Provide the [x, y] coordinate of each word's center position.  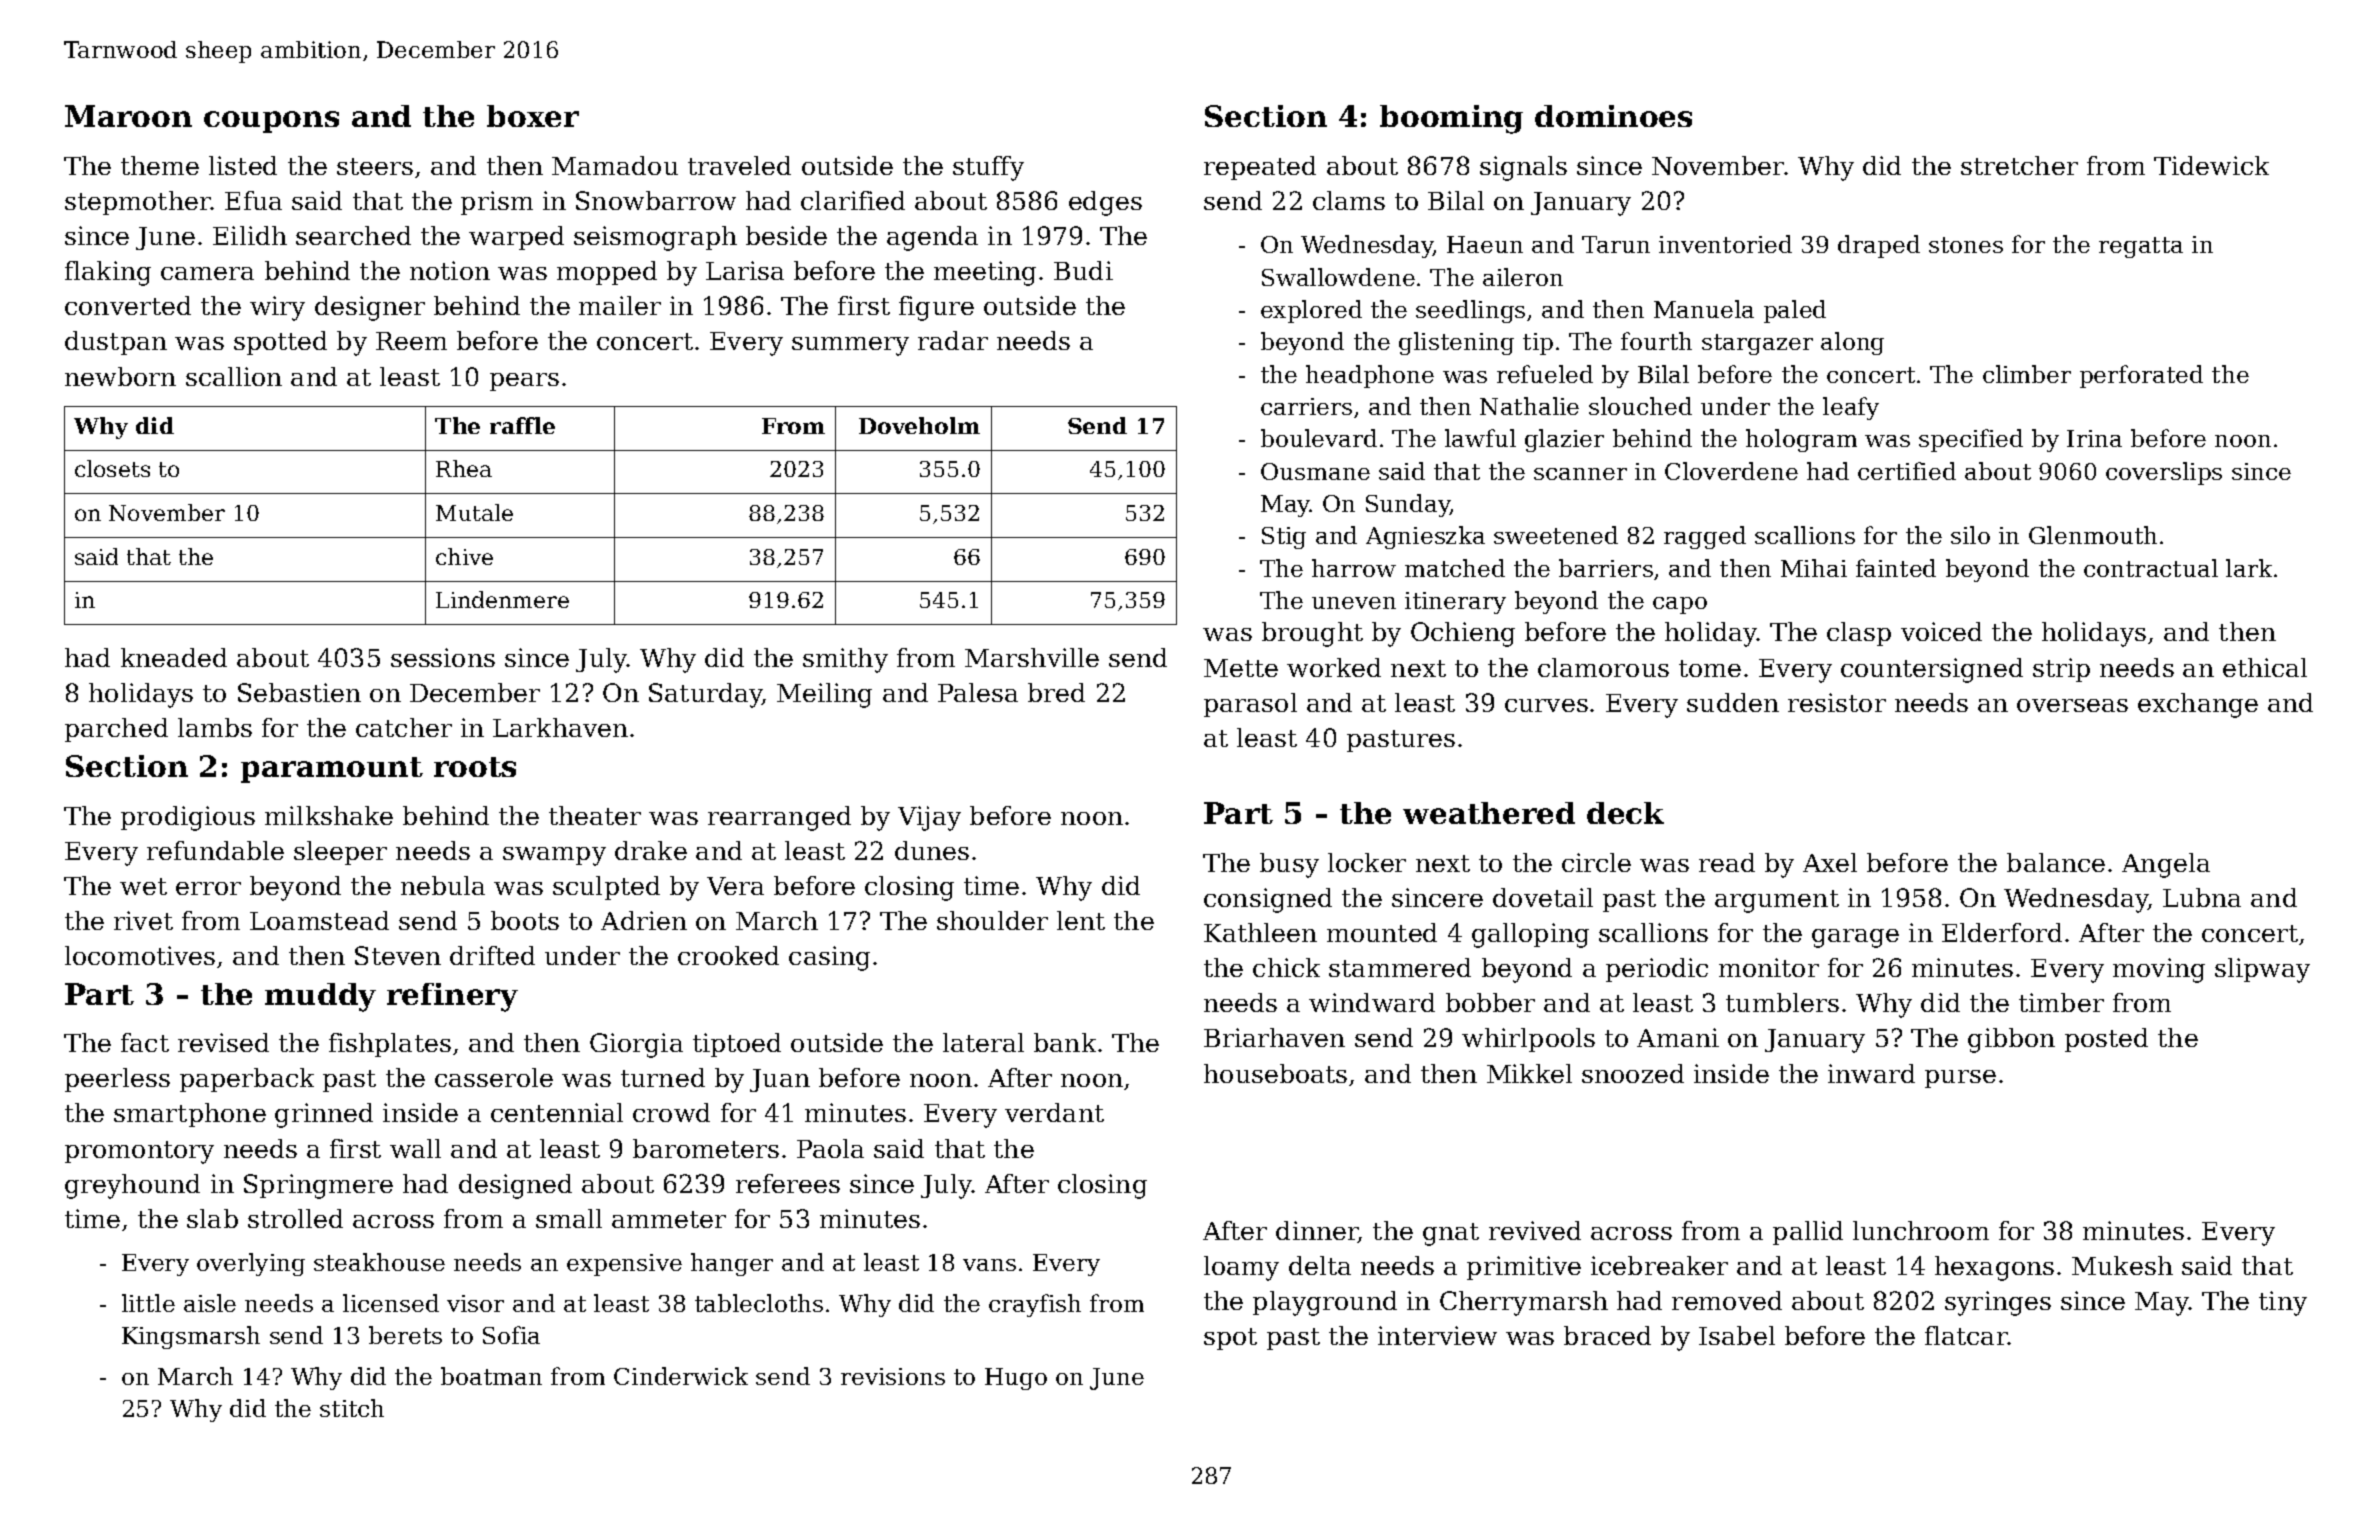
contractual [2151, 568]
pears [524, 382]
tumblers [1782, 1002]
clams [1349, 200]
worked [1334, 667]
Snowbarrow [656, 200]
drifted [492, 955]
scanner [1580, 474]
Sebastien [299, 692]
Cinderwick [681, 1376]
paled [1795, 311]
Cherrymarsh [1524, 1303]
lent [1081, 920]
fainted [1896, 568]
